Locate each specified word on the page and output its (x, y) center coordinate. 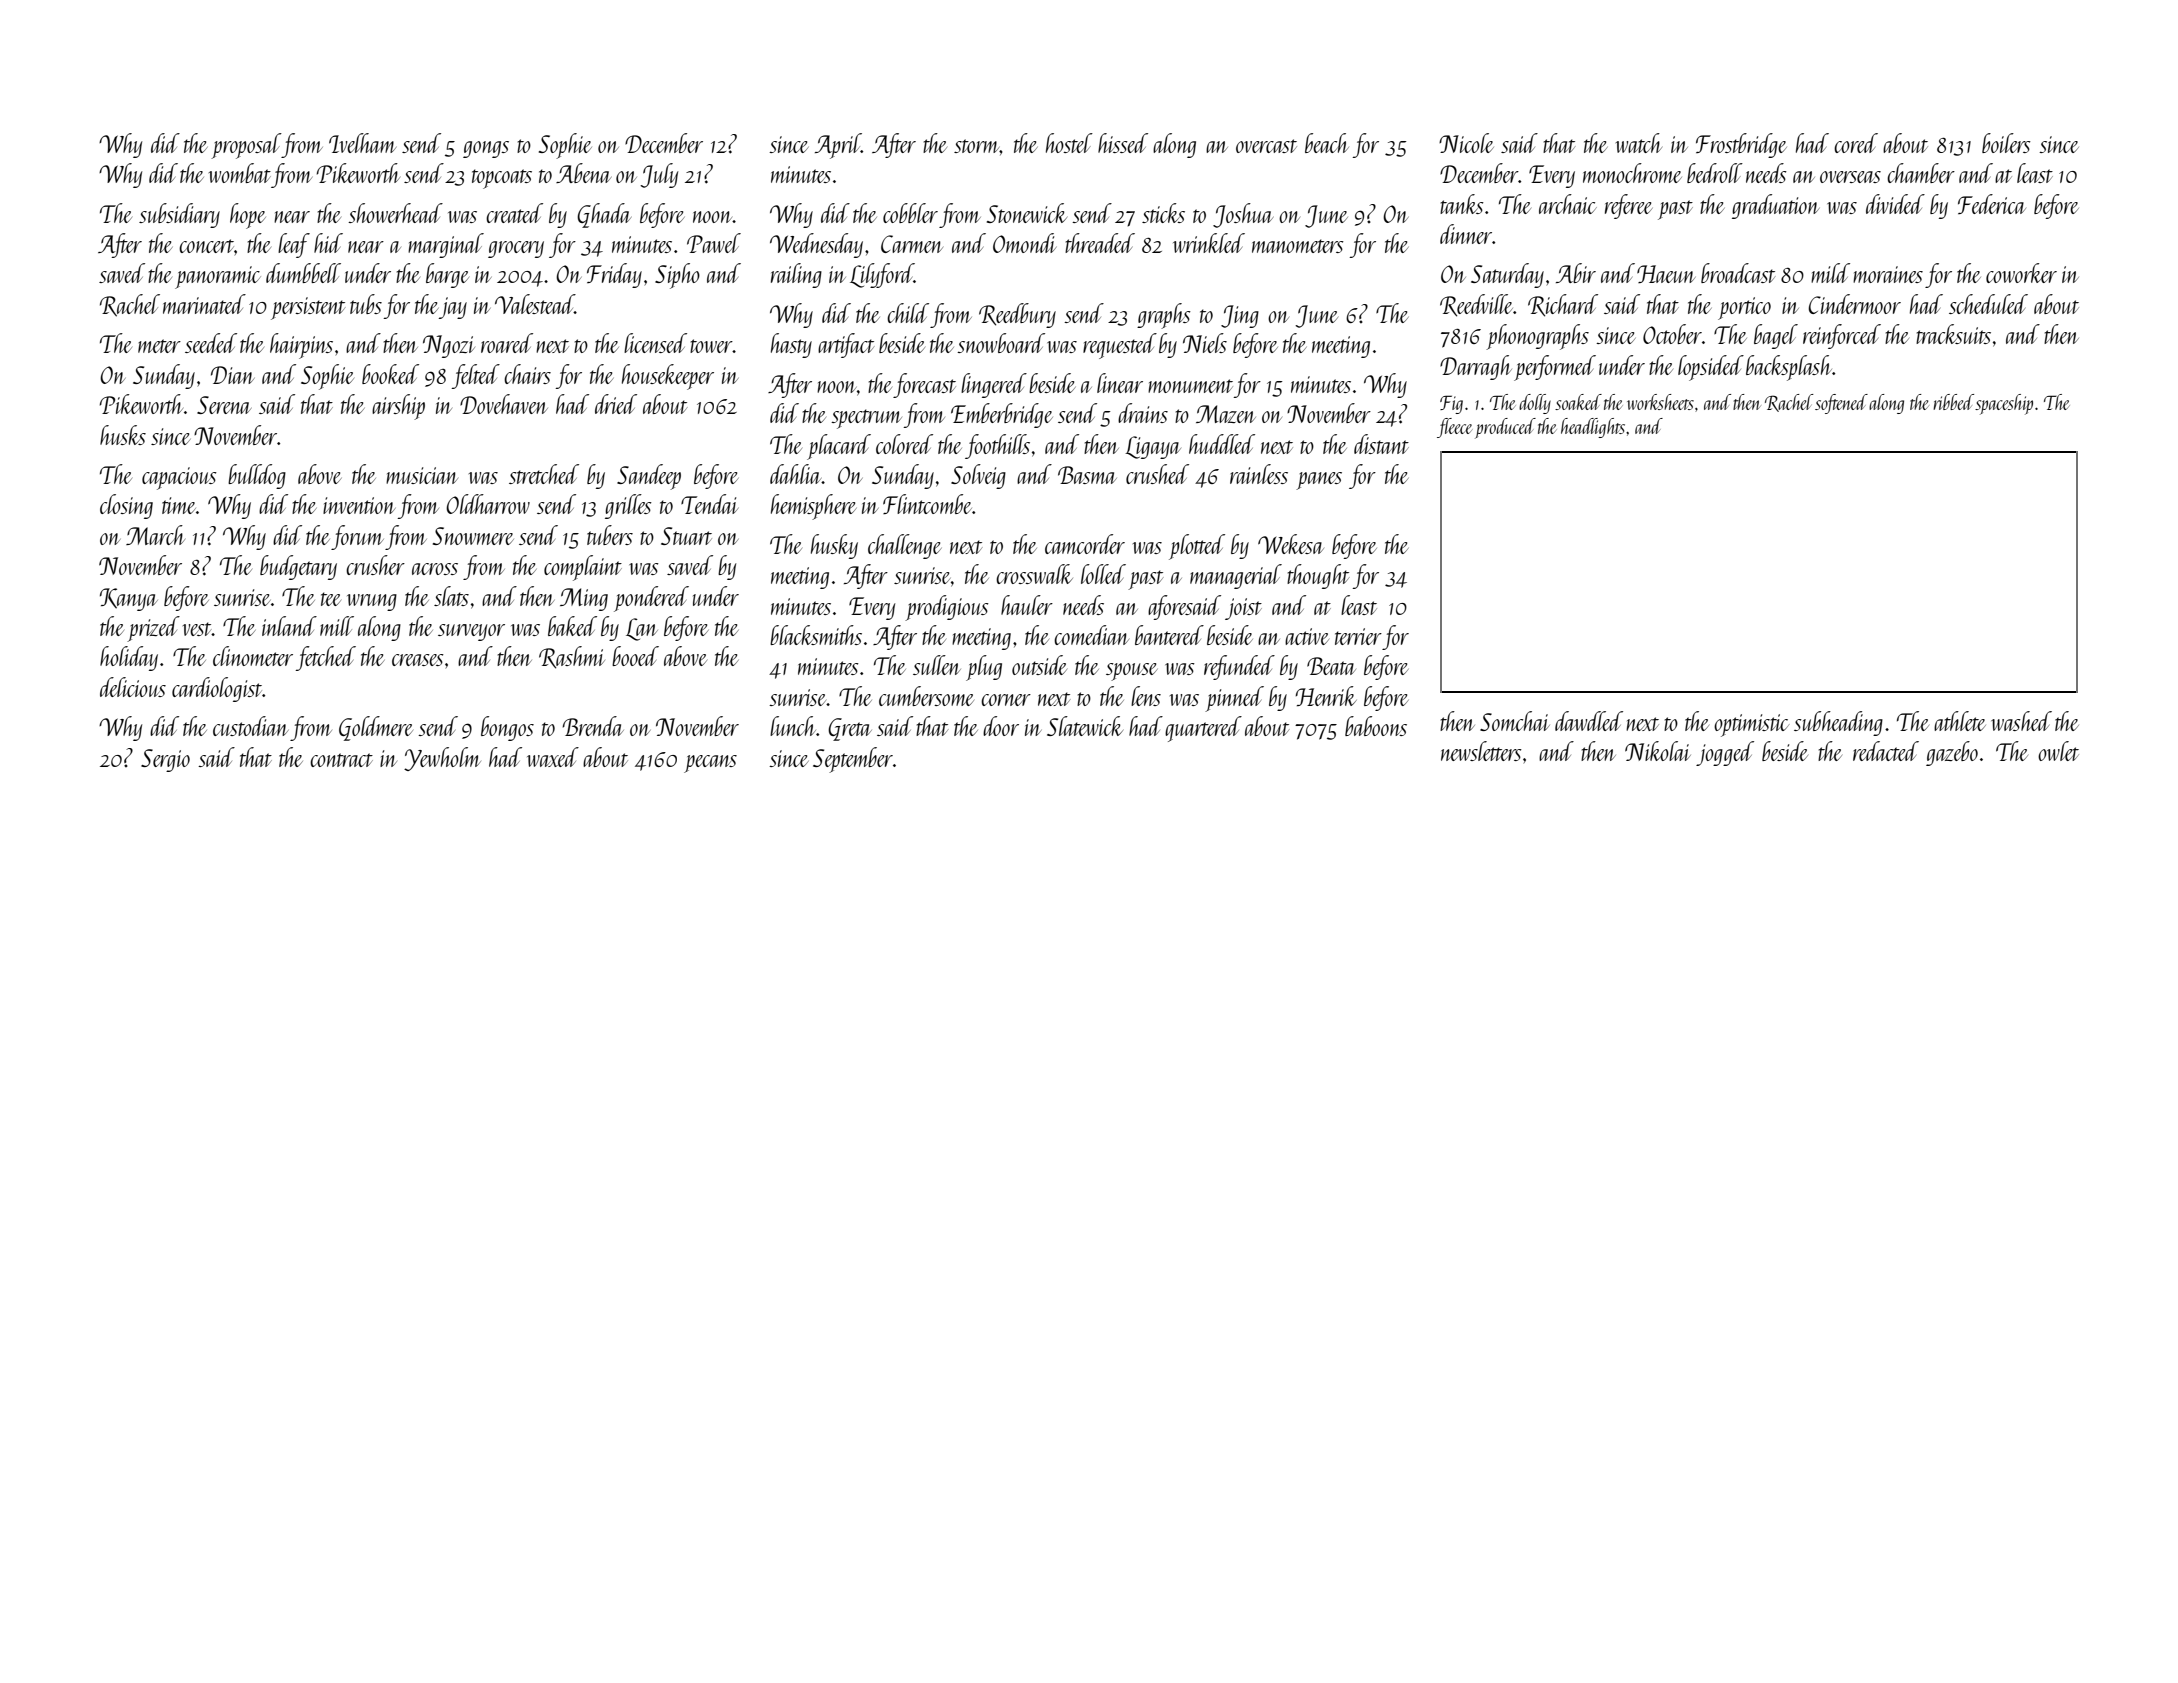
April (838, 146)
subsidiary (179, 215)
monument (1190, 386)
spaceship (2004, 404)
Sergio (165, 760)
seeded (211, 343)
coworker (2021, 273)
